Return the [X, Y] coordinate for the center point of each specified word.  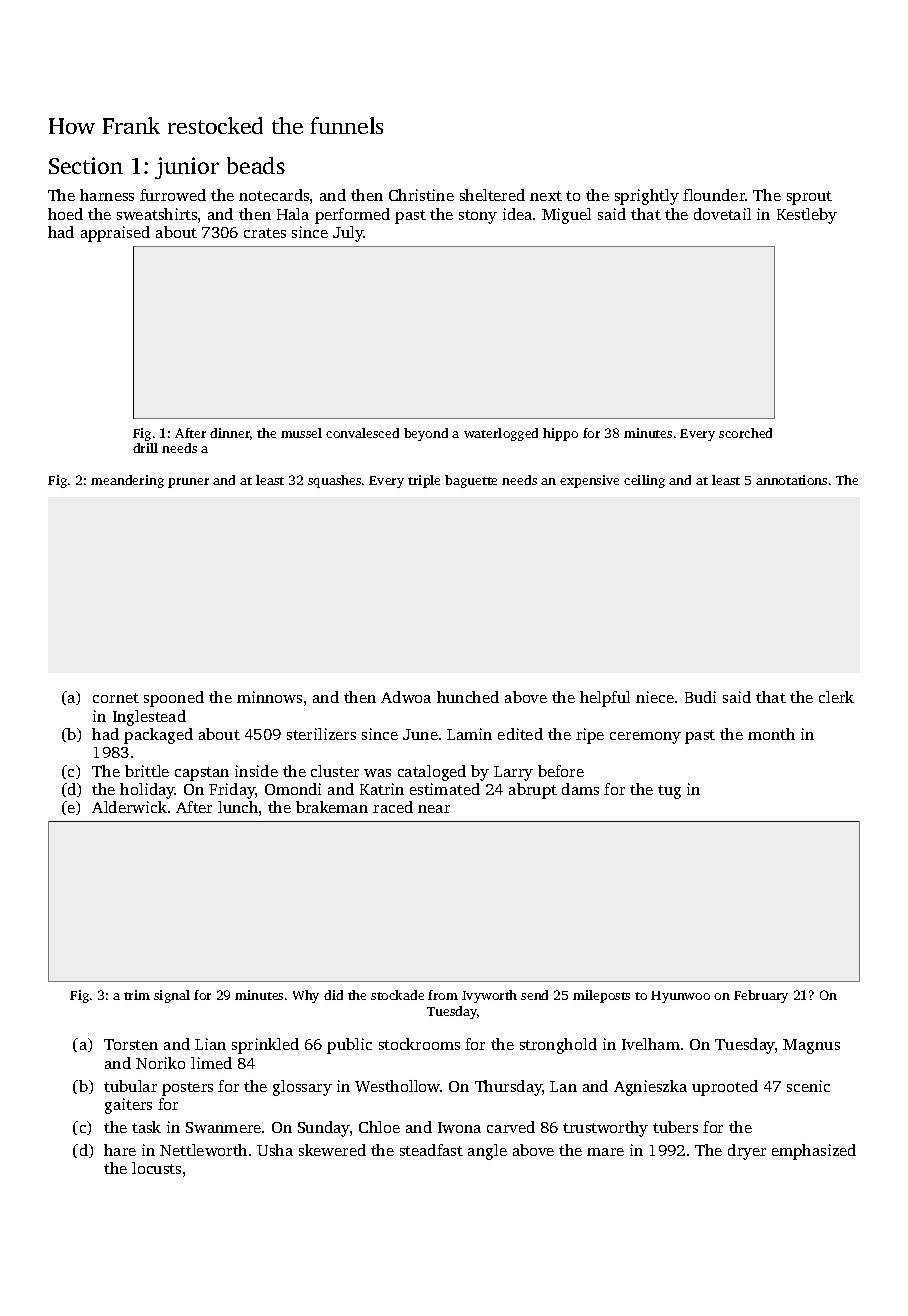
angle [487, 1152]
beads [256, 165]
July [348, 234]
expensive [589, 481]
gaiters [128, 1106]
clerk [836, 697]
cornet [116, 698]
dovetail [722, 214]
